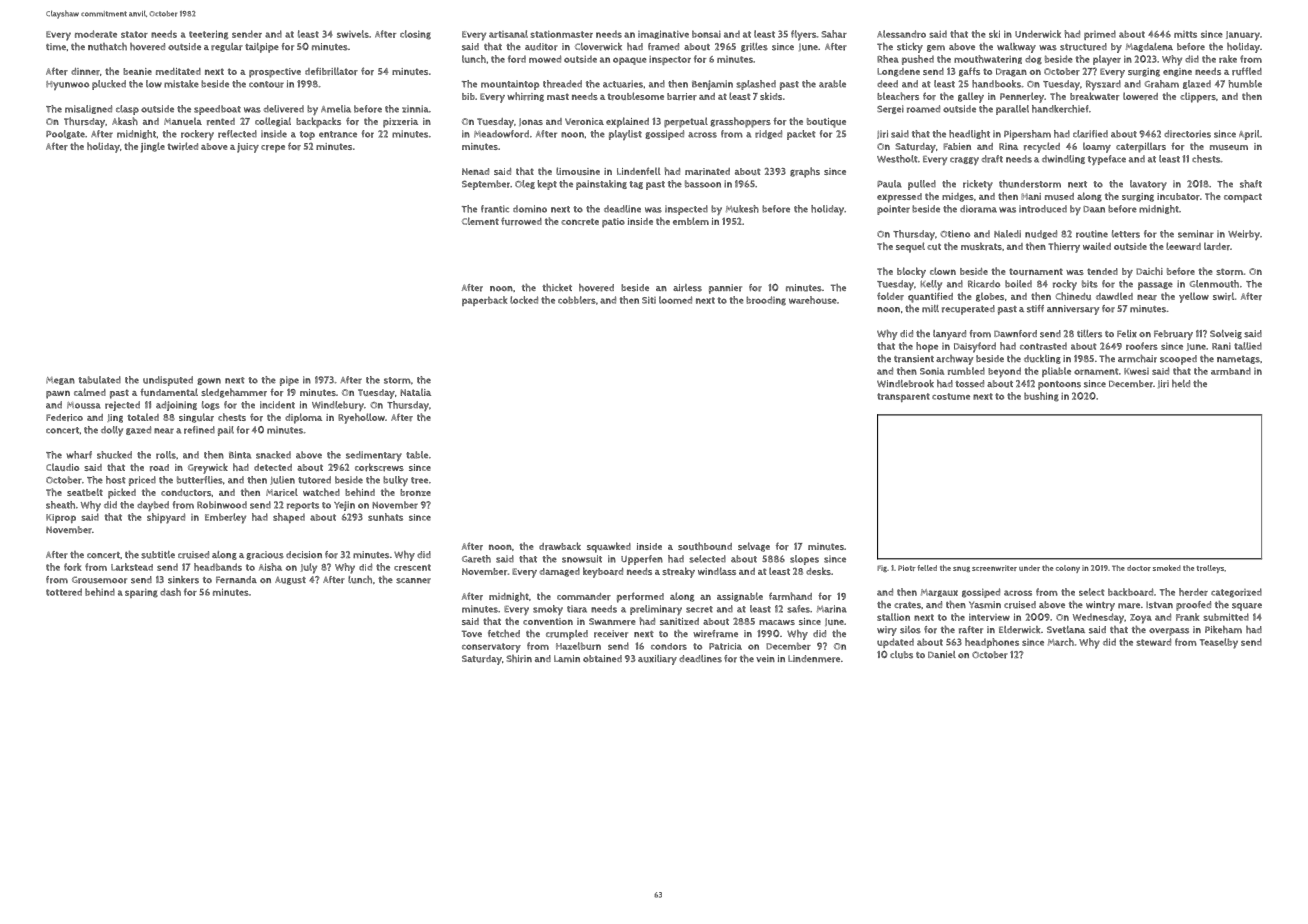 The height and width of the page is (924, 1308). Describe the element at coordinates (1219, 643) in the page. I see `Teaselby` at that location.
